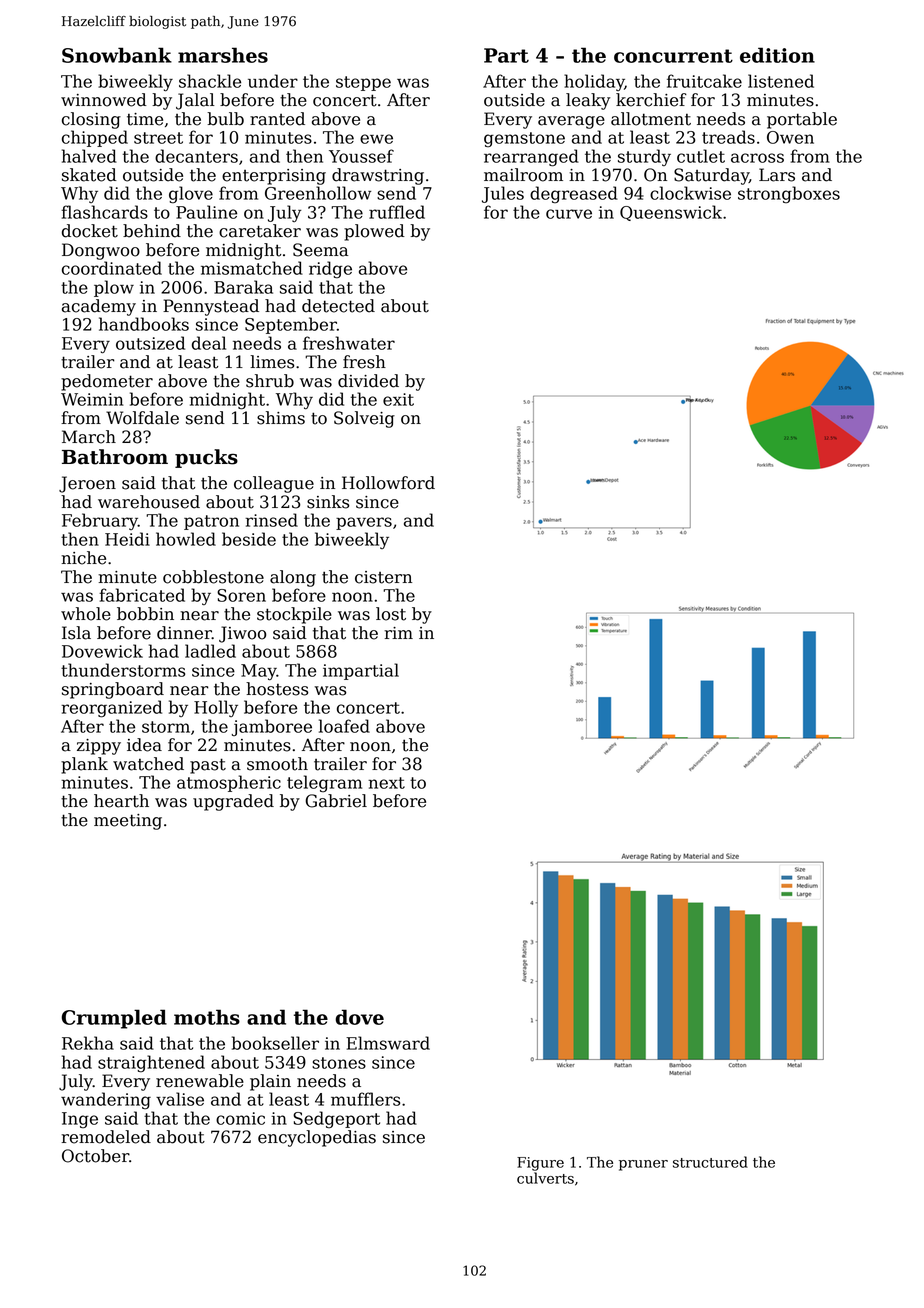 This screenshot has width=924, height=1308. I want to click on Inge, so click(80, 1120).
